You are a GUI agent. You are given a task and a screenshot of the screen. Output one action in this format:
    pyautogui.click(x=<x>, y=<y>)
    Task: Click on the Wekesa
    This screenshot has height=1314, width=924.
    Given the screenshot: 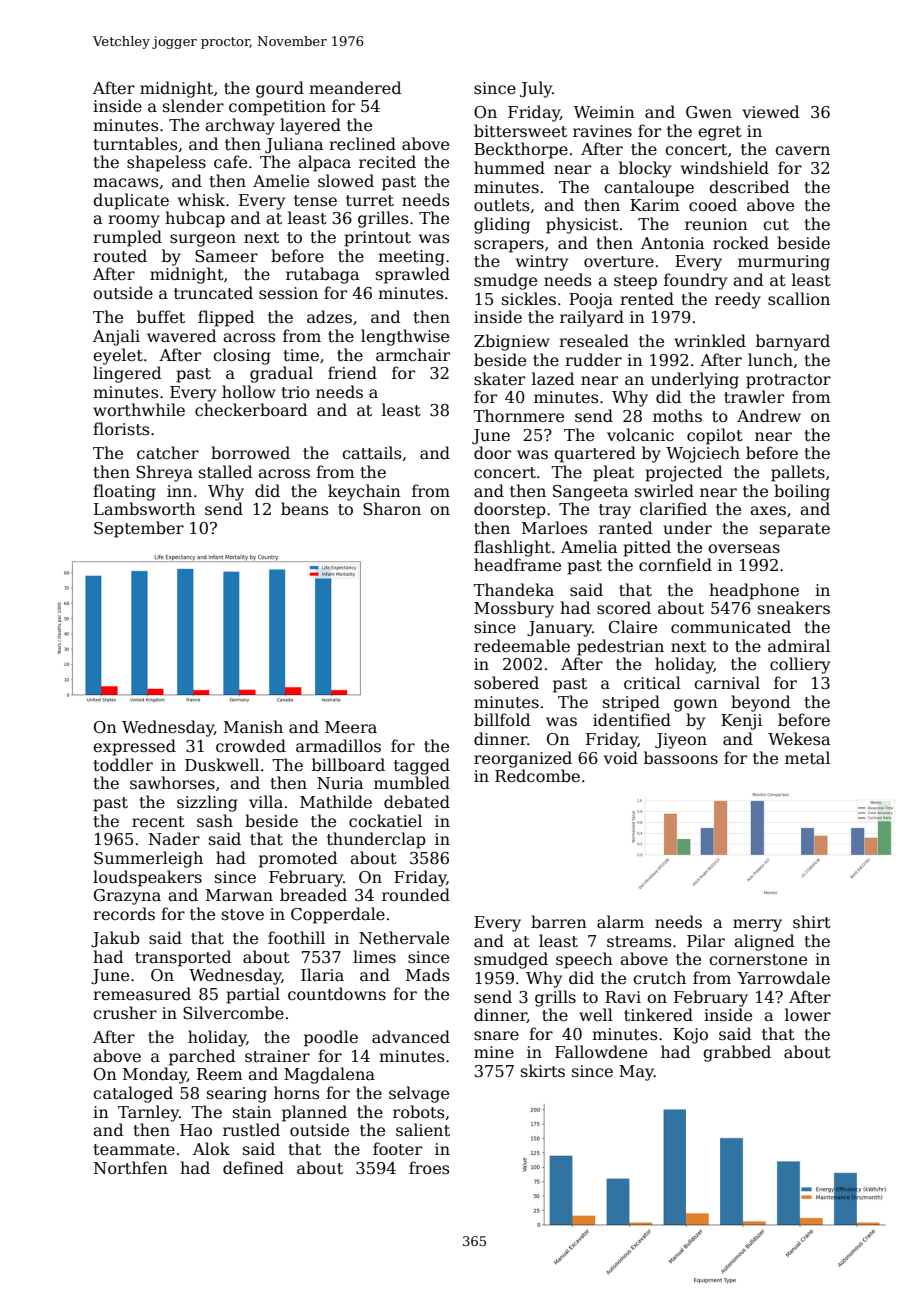 What is the action you would take?
    pyautogui.click(x=799, y=739)
